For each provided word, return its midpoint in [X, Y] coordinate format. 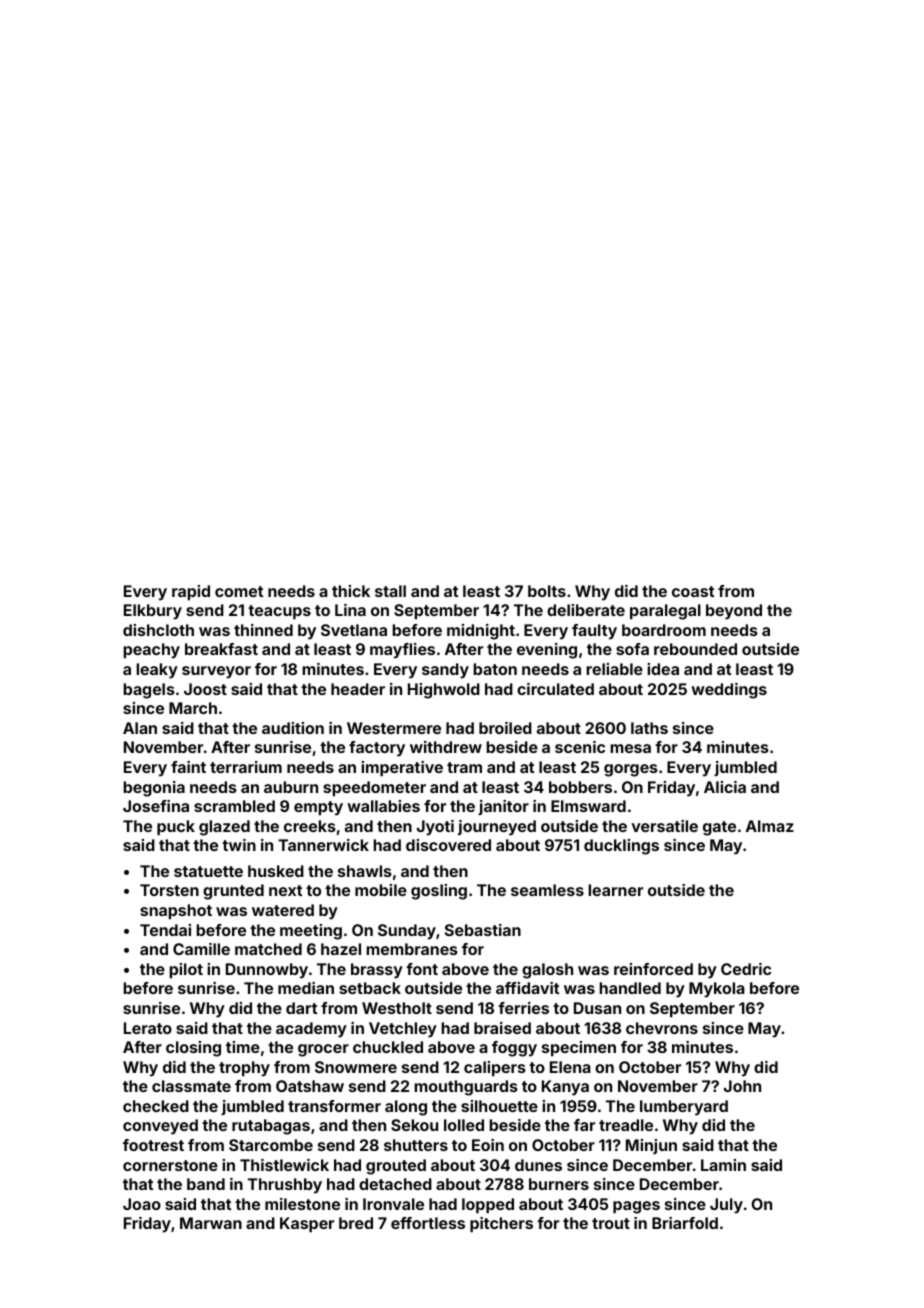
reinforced [653, 969]
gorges [631, 770]
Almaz [770, 826]
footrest [153, 1145]
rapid [191, 593]
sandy [445, 671]
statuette [208, 871]
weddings [729, 691]
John [742, 1086]
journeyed [497, 828]
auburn [291, 787]
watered [283, 910]
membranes [412, 949]
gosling [439, 892]
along [406, 1108]
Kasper [307, 1225]
